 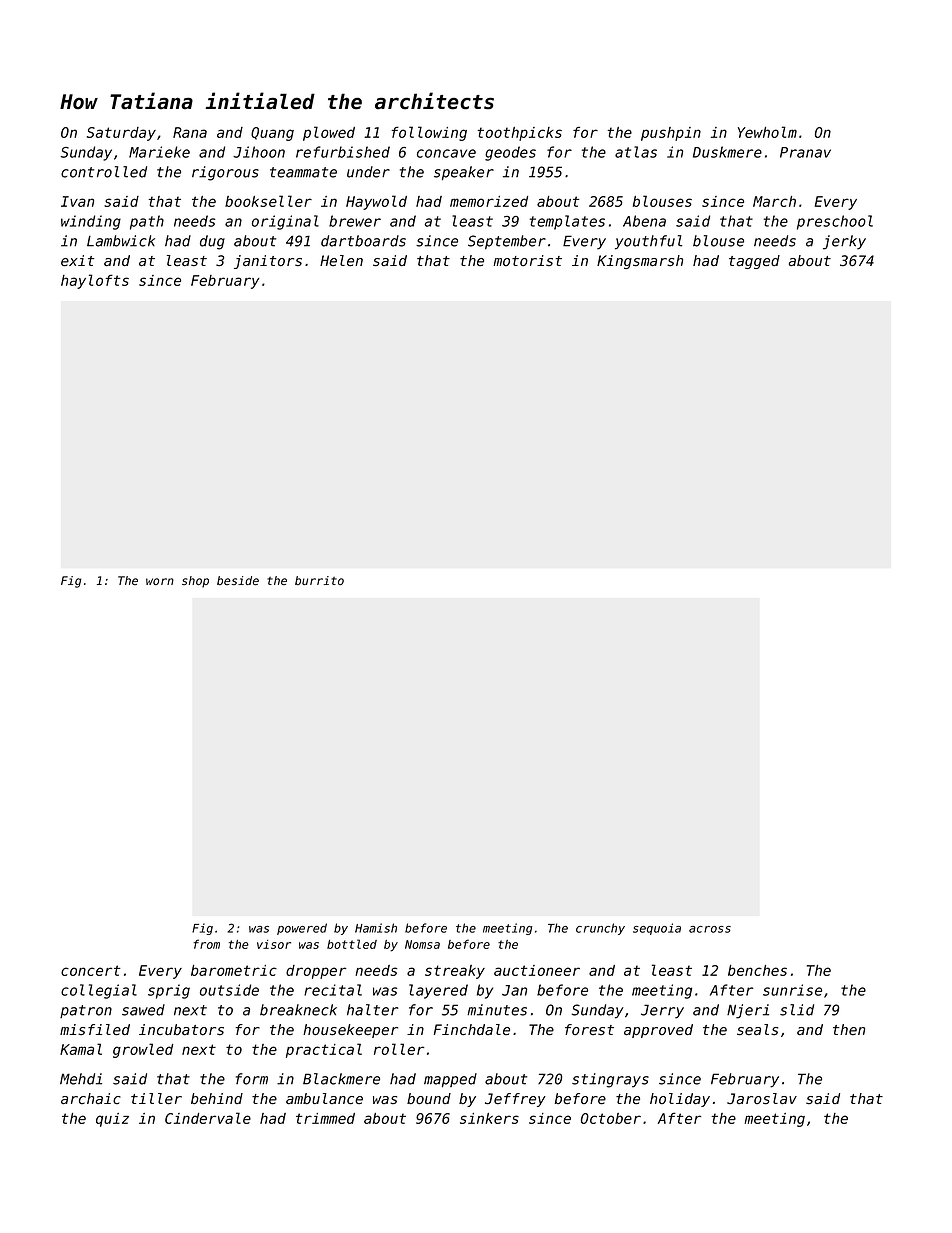 I want to click on janitors, so click(x=268, y=262).
